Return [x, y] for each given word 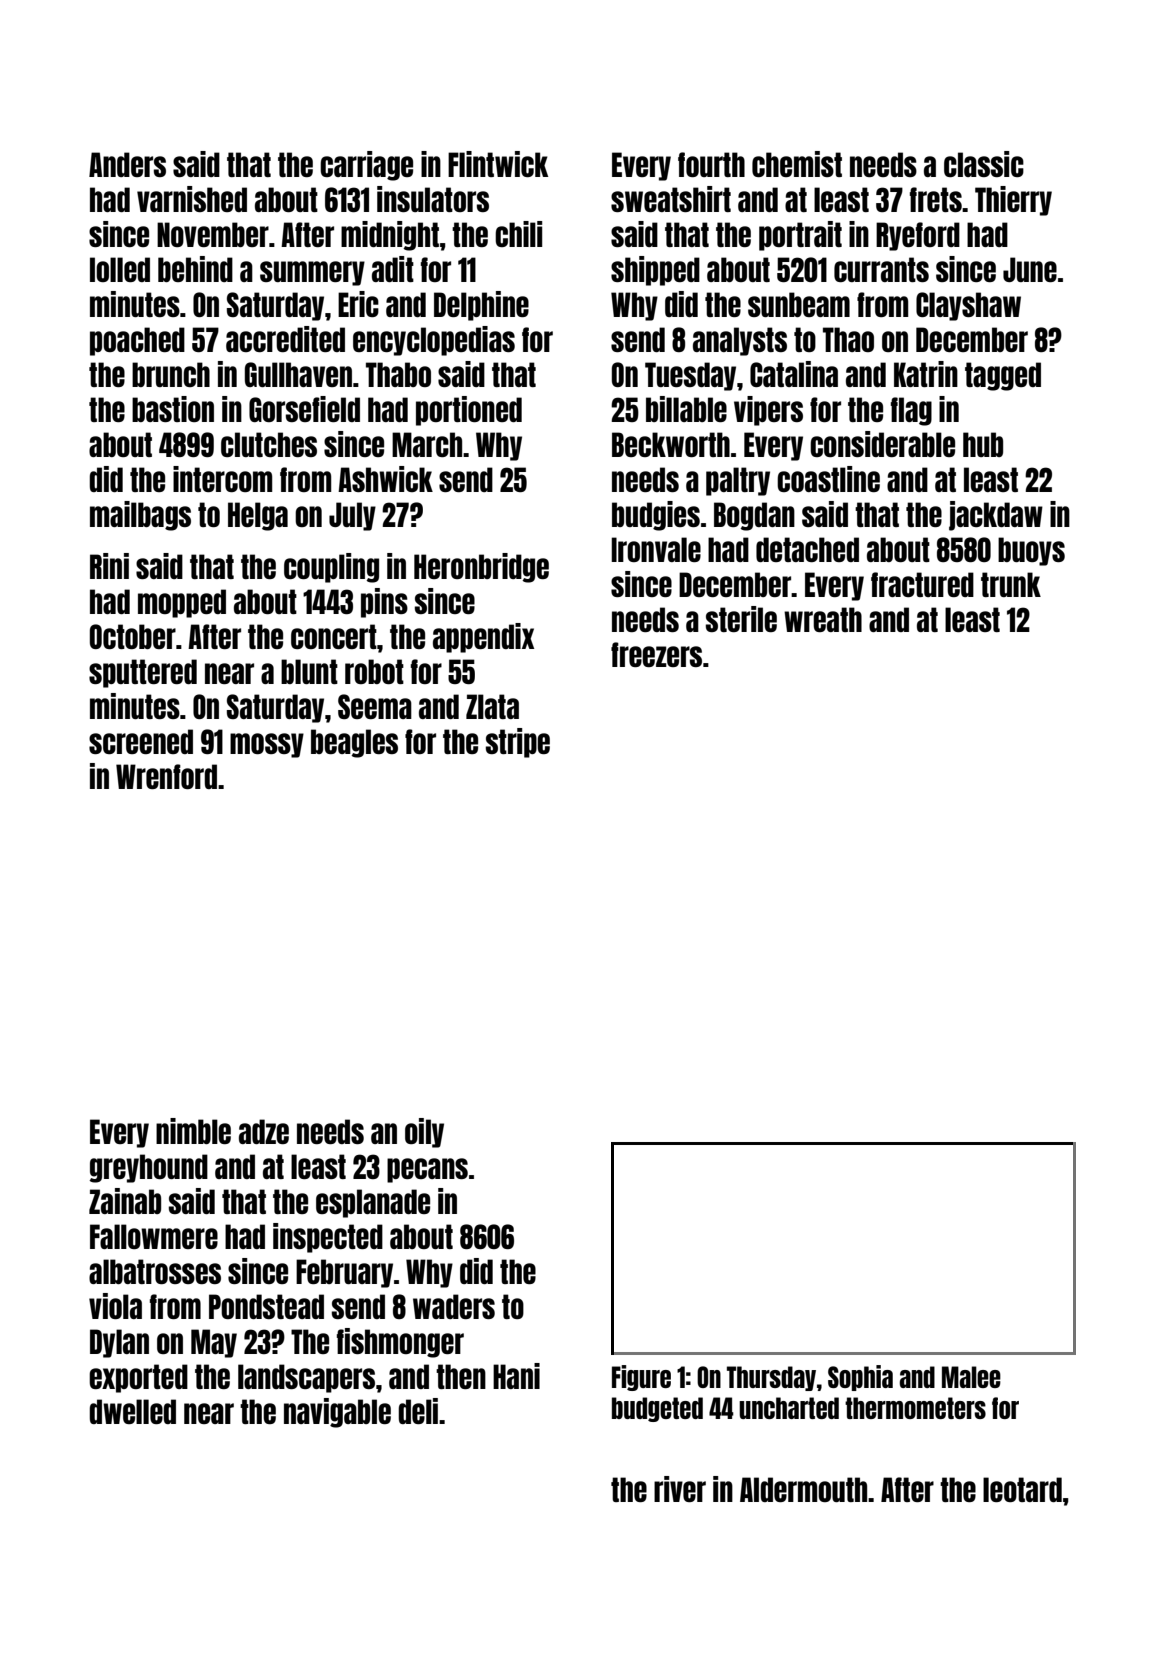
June [1030, 269]
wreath [823, 619]
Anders [127, 164]
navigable [337, 1413]
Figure [641, 1378]
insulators [433, 199]
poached [137, 341]
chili [518, 234]
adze [264, 1131]
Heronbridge [481, 568]
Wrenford [166, 776]
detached [807, 549]
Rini [109, 566]
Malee [971, 1377]
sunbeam [799, 304]
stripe [518, 743]
